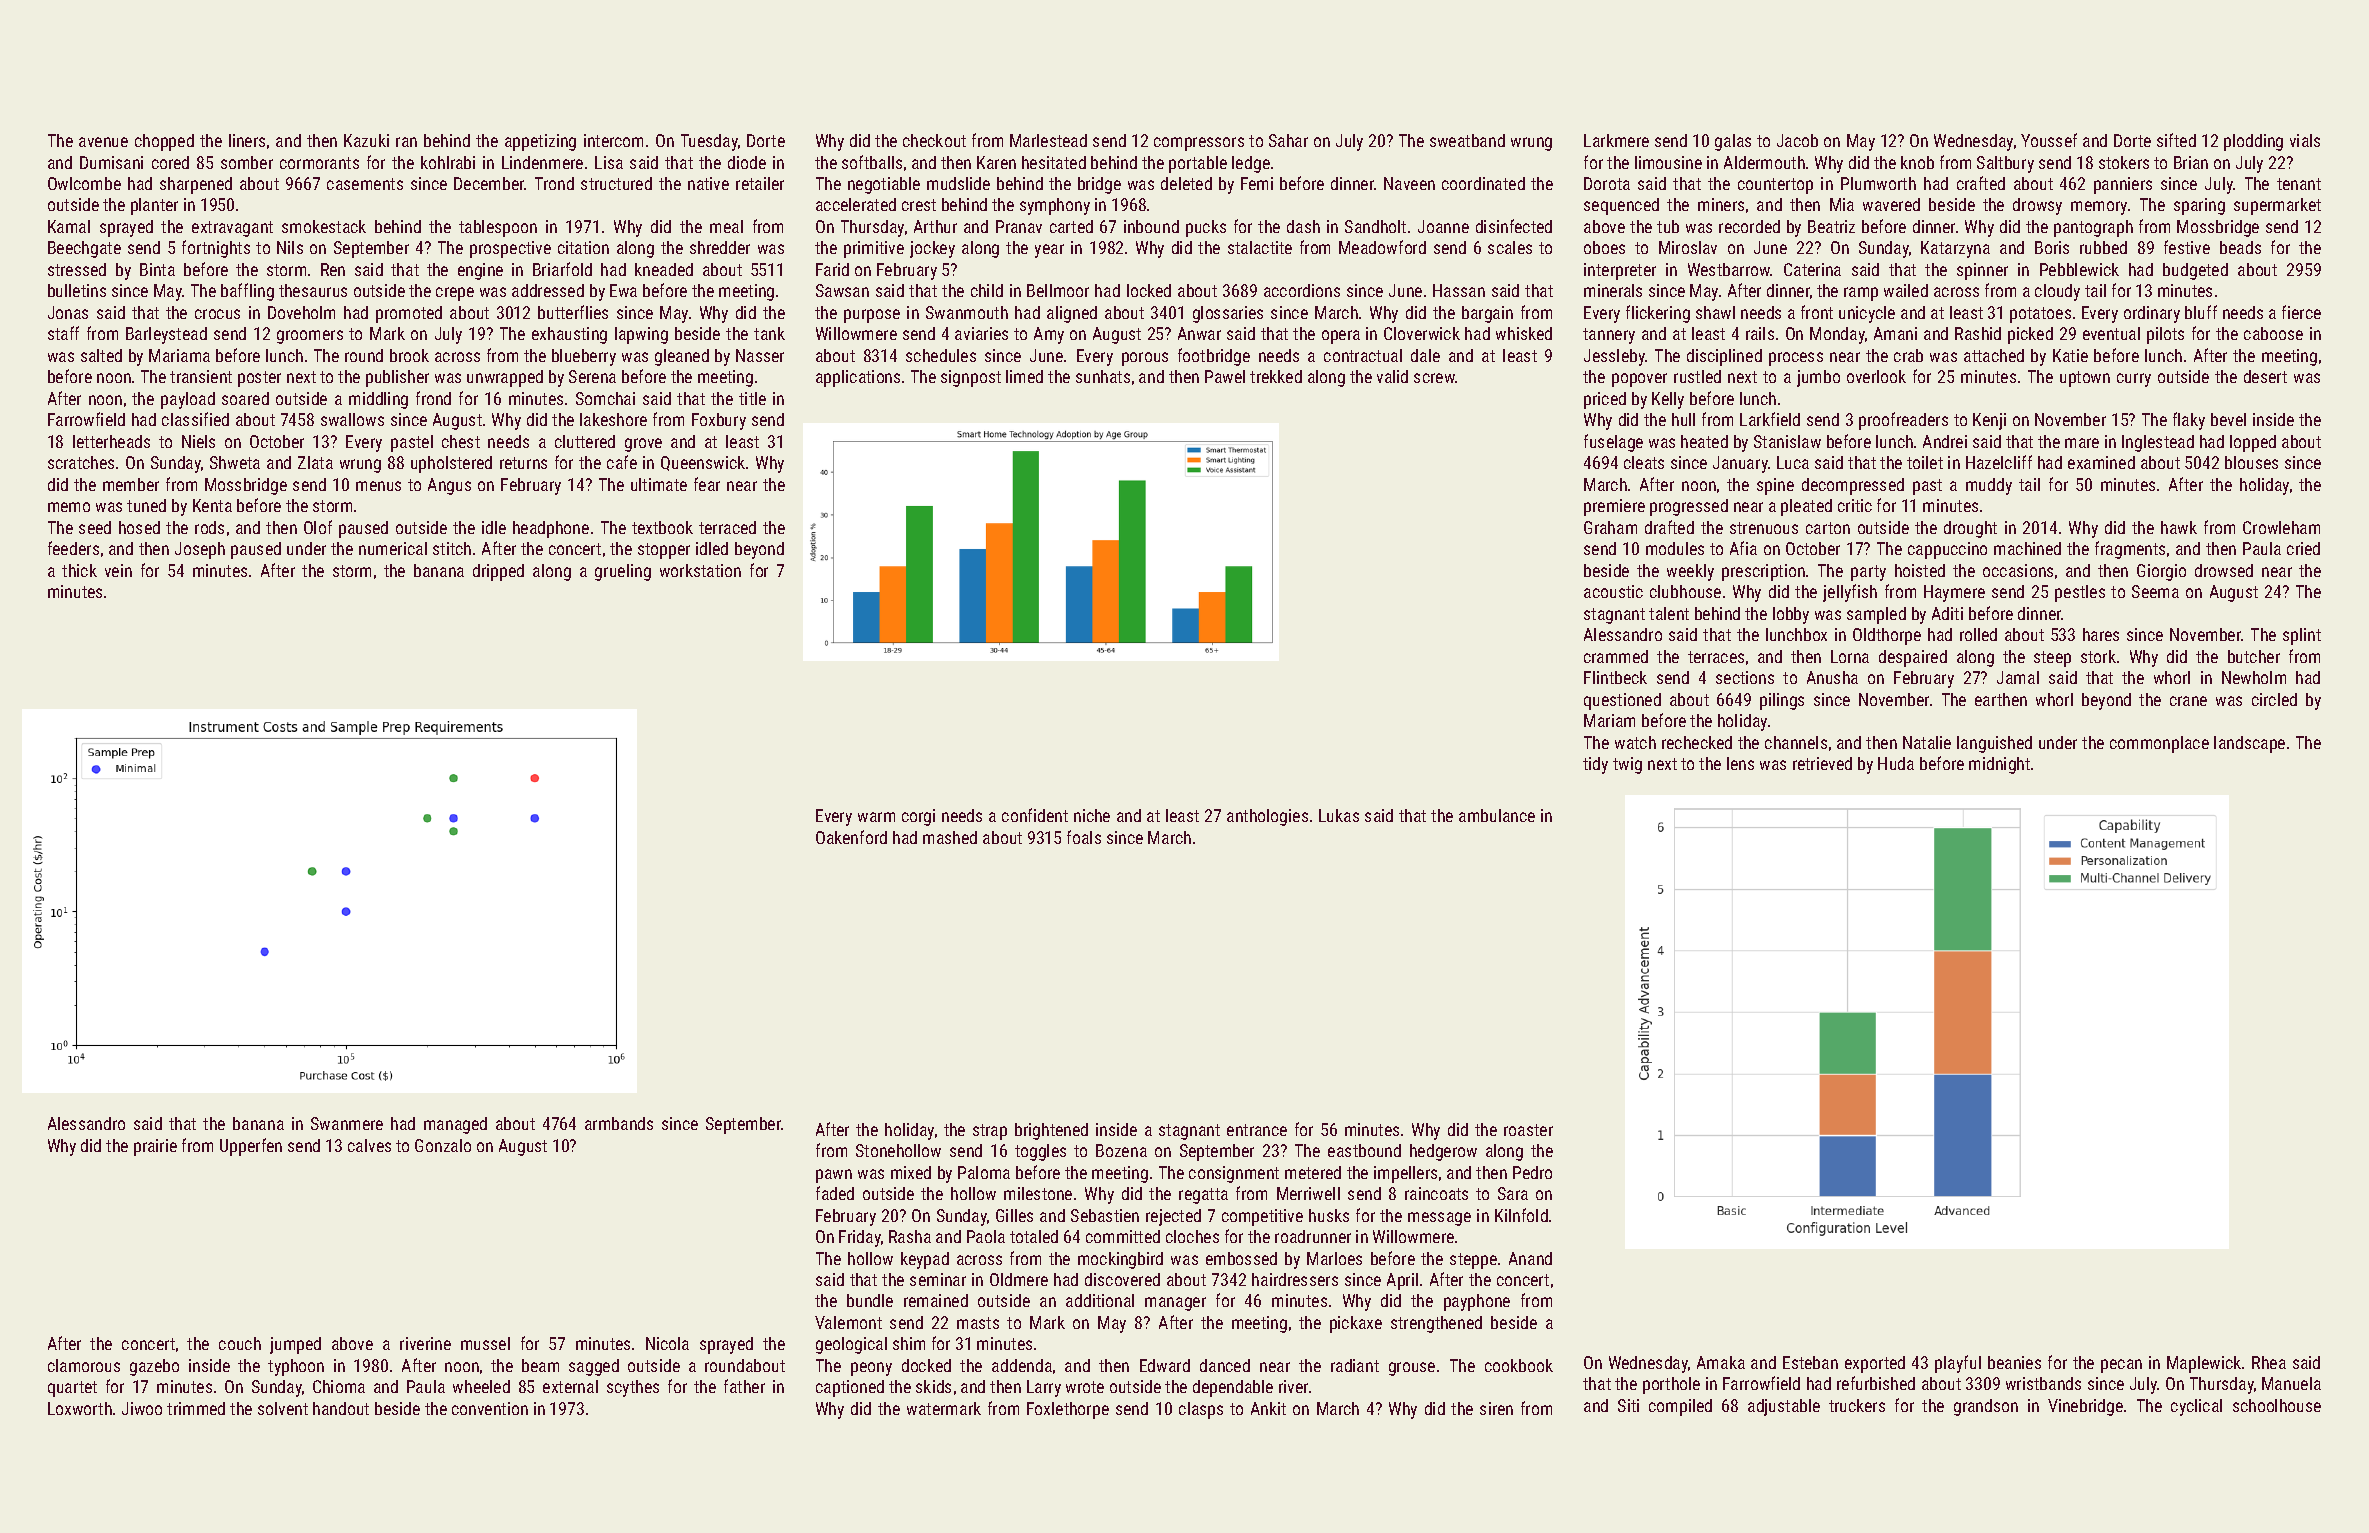 The height and width of the image is (1533, 2369). I want to click on midnight, so click(1999, 765).
